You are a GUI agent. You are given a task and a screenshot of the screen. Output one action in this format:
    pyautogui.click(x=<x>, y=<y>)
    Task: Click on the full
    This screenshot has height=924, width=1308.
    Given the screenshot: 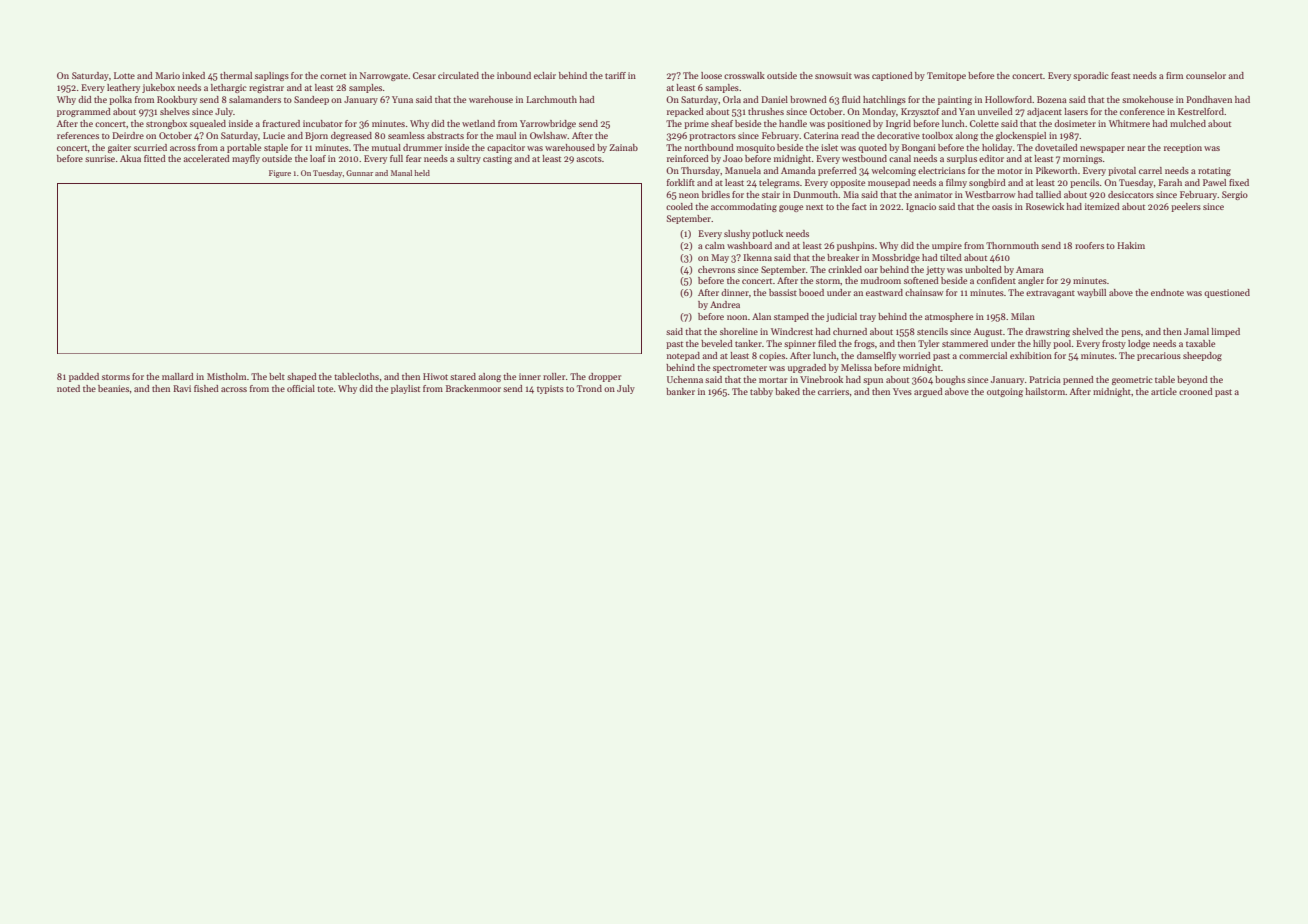 What is the action you would take?
    pyautogui.click(x=396, y=158)
